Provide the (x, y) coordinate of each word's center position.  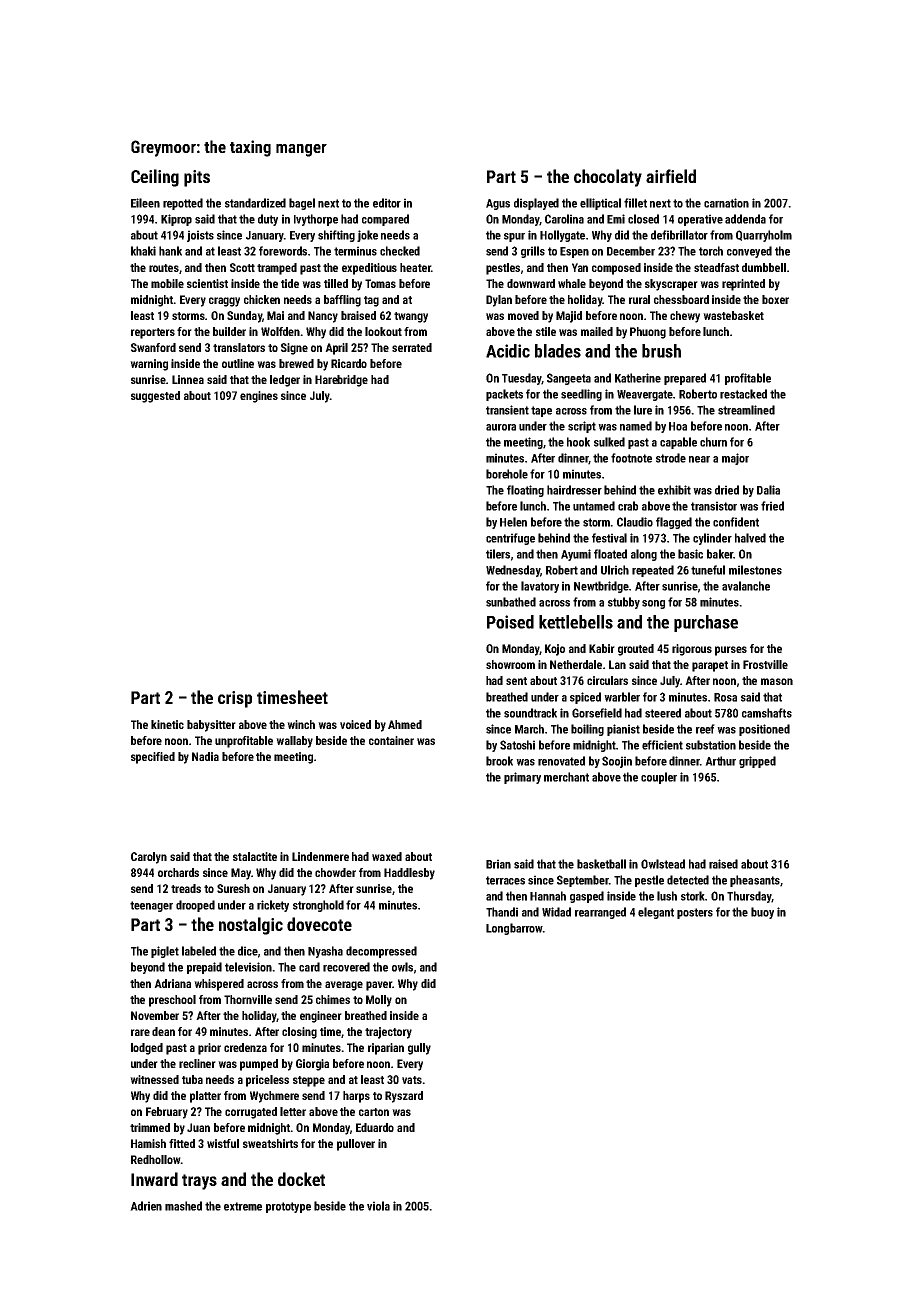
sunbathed (511, 602)
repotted (183, 204)
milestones (755, 570)
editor (387, 203)
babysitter (211, 726)
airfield (671, 176)
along (644, 555)
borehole (507, 474)
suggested (155, 397)
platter (205, 1097)
